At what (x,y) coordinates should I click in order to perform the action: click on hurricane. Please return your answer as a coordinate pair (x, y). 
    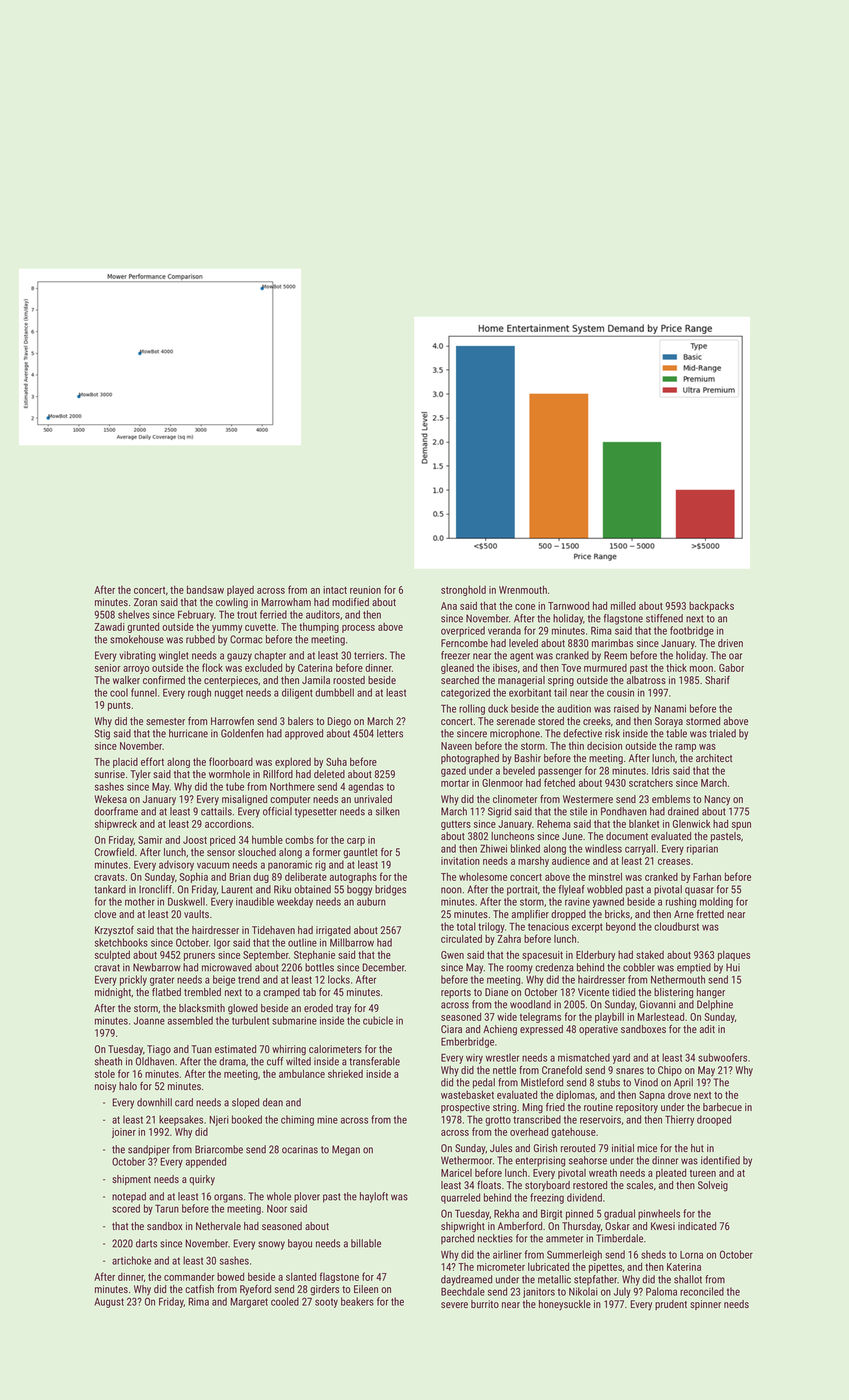
    Looking at the image, I should click on (188, 733).
